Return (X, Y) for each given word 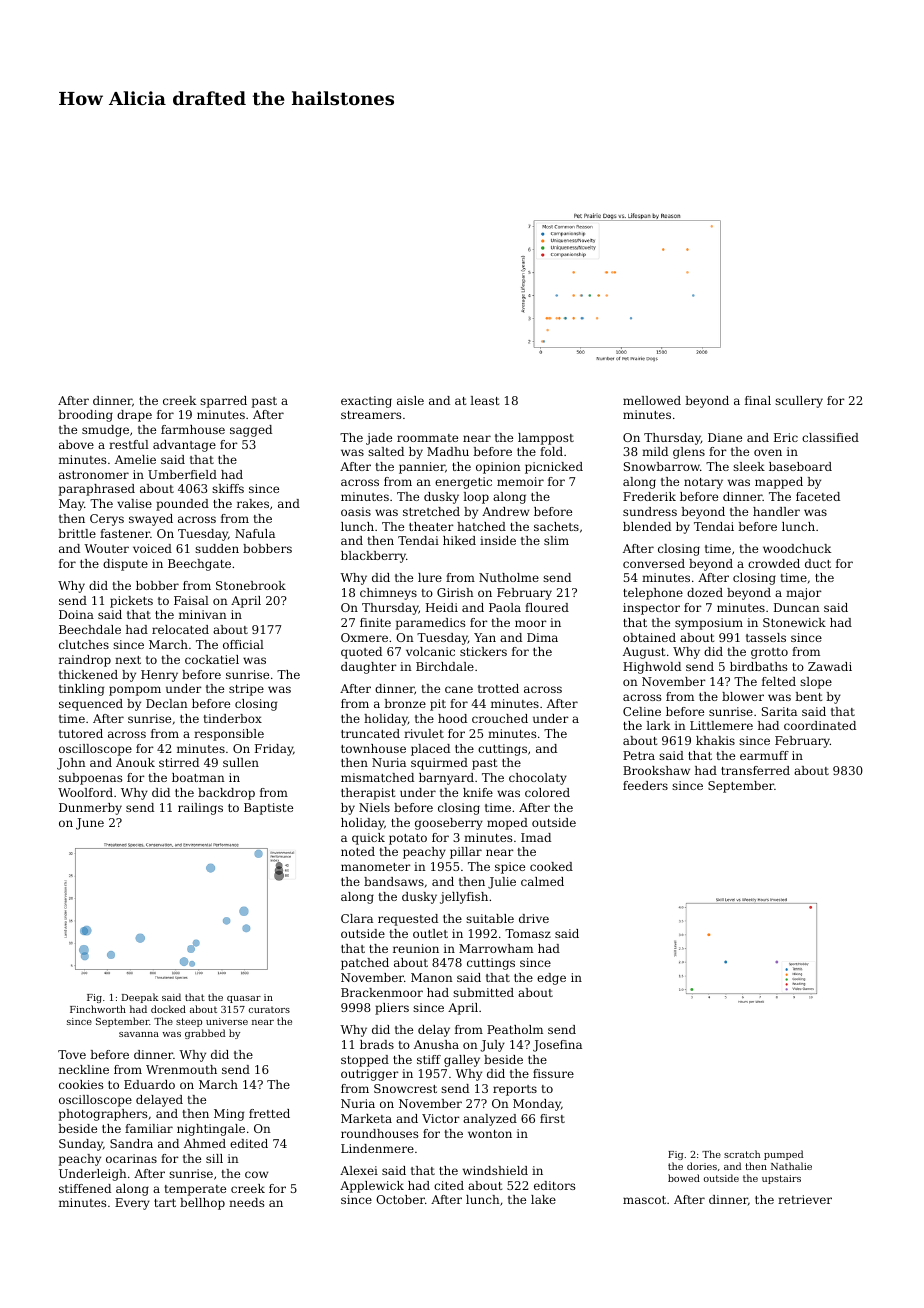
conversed (654, 563)
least (484, 400)
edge (551, 979)
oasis (356, 511)
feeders (645, 785)
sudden (217, 548)
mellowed (652, 400)
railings (200, 809)
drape (134, 416)
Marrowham (496, 948)
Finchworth (98, 1009)
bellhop (202, 1204)
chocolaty (538, 779)
